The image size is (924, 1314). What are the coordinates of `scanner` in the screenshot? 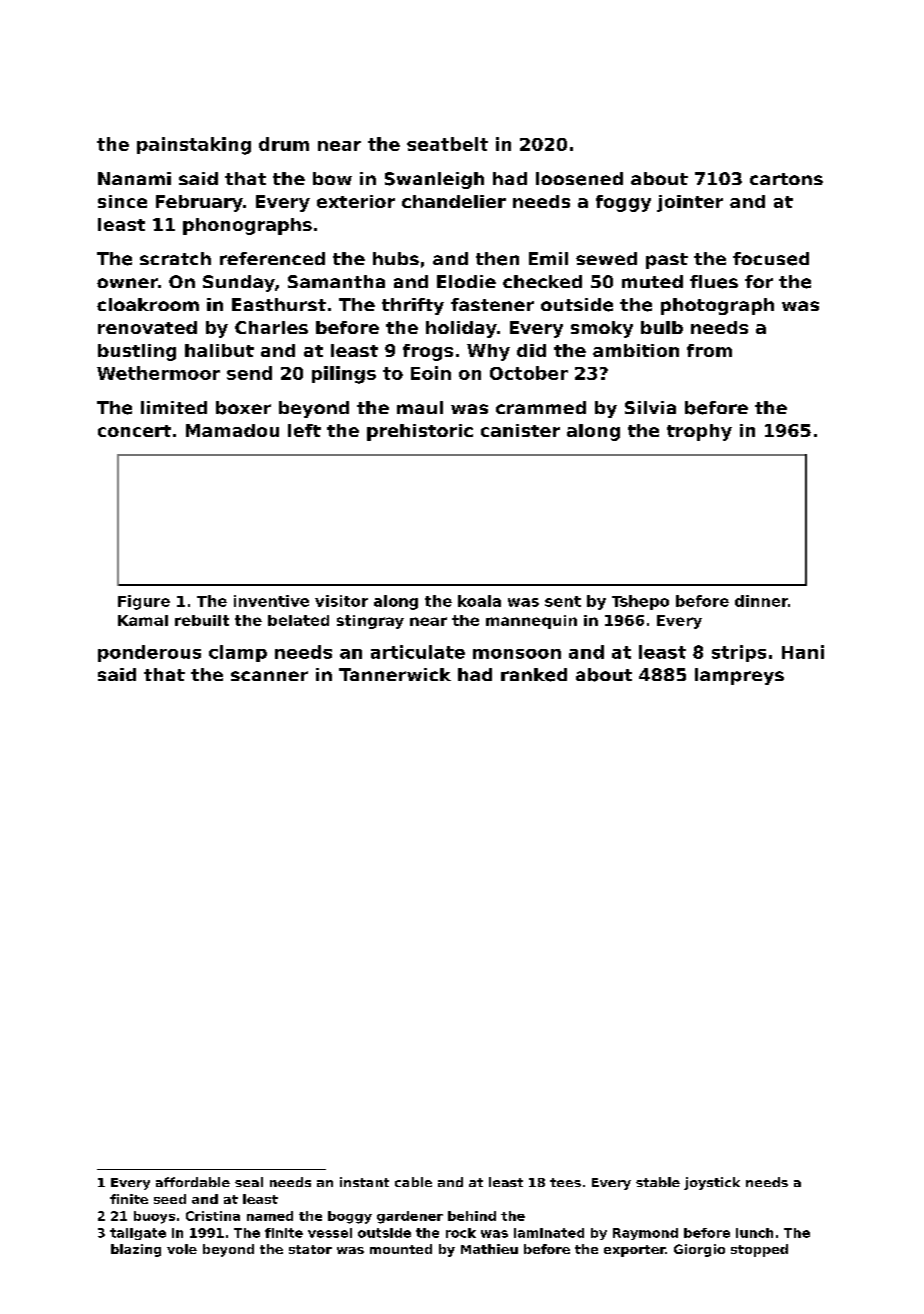 It's located at (269, 676).
